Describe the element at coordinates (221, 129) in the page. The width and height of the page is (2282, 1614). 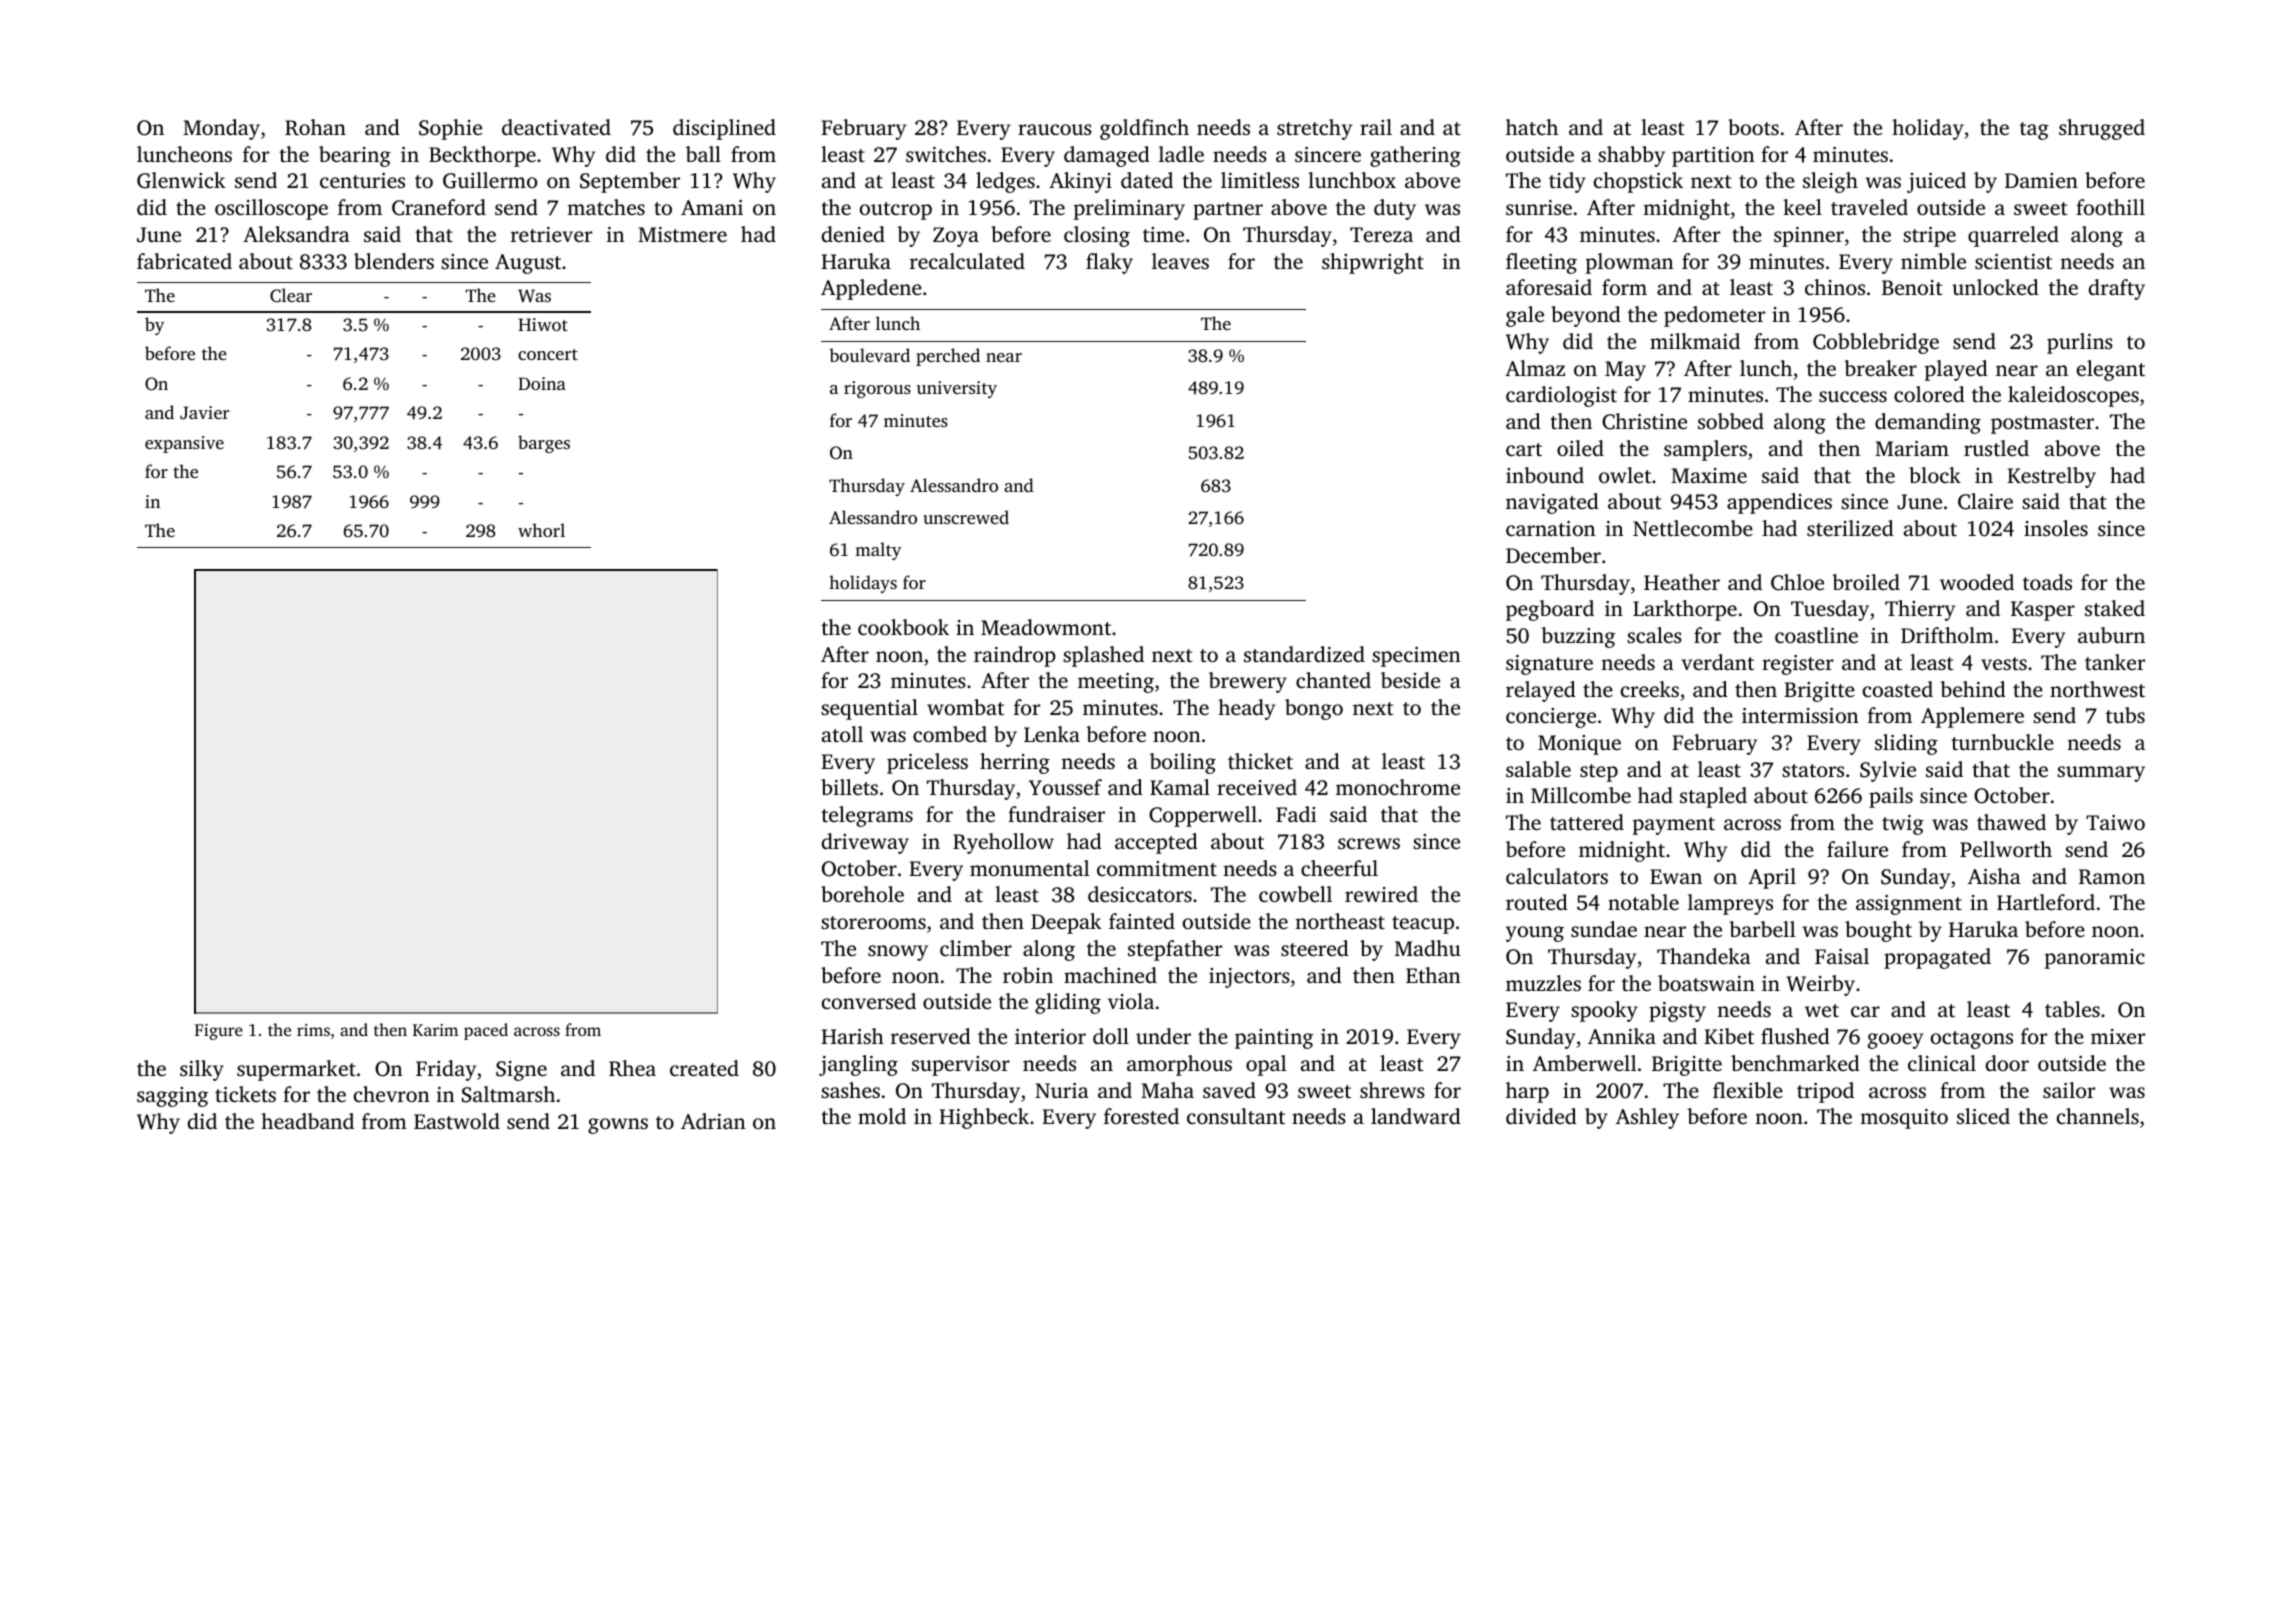
I see `Monday` at that location.
